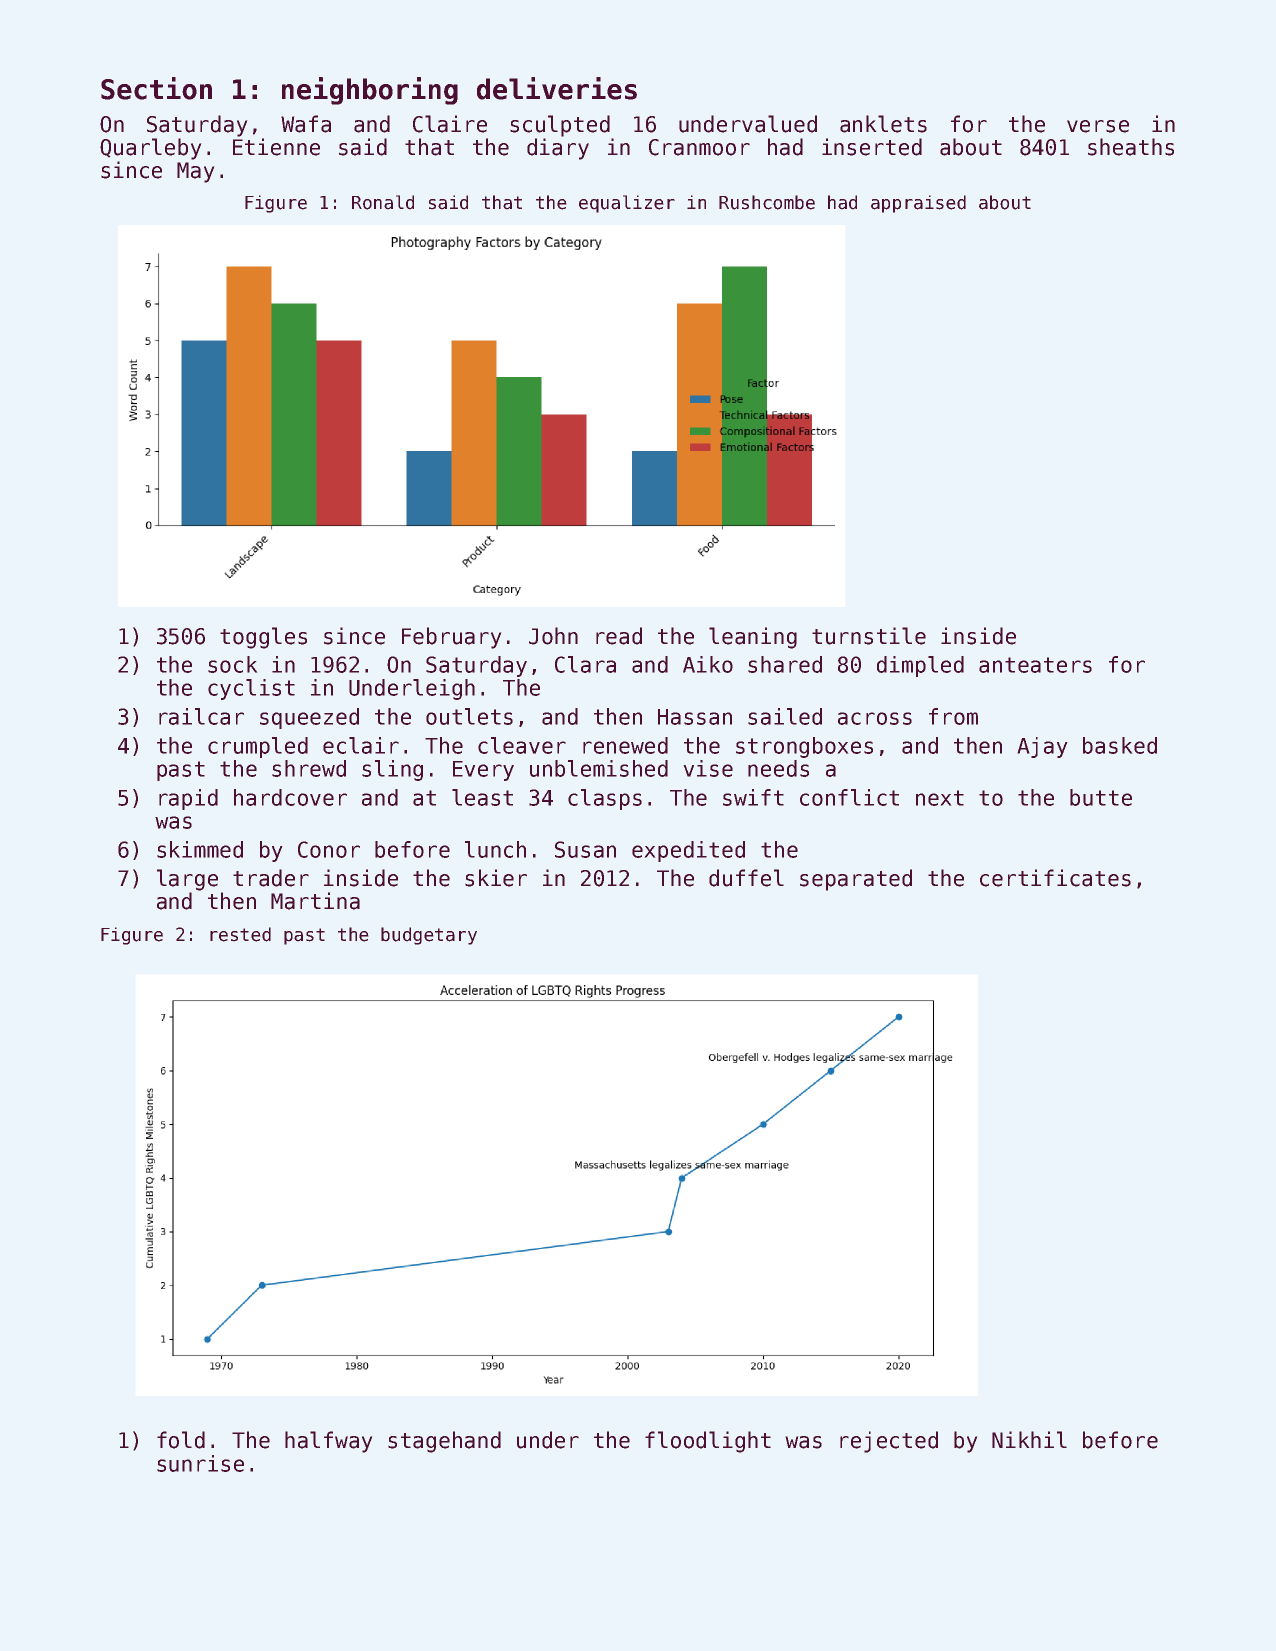  Describe the element at coordinates (444, 1442) in the image. I see `stagehand` at that location.
